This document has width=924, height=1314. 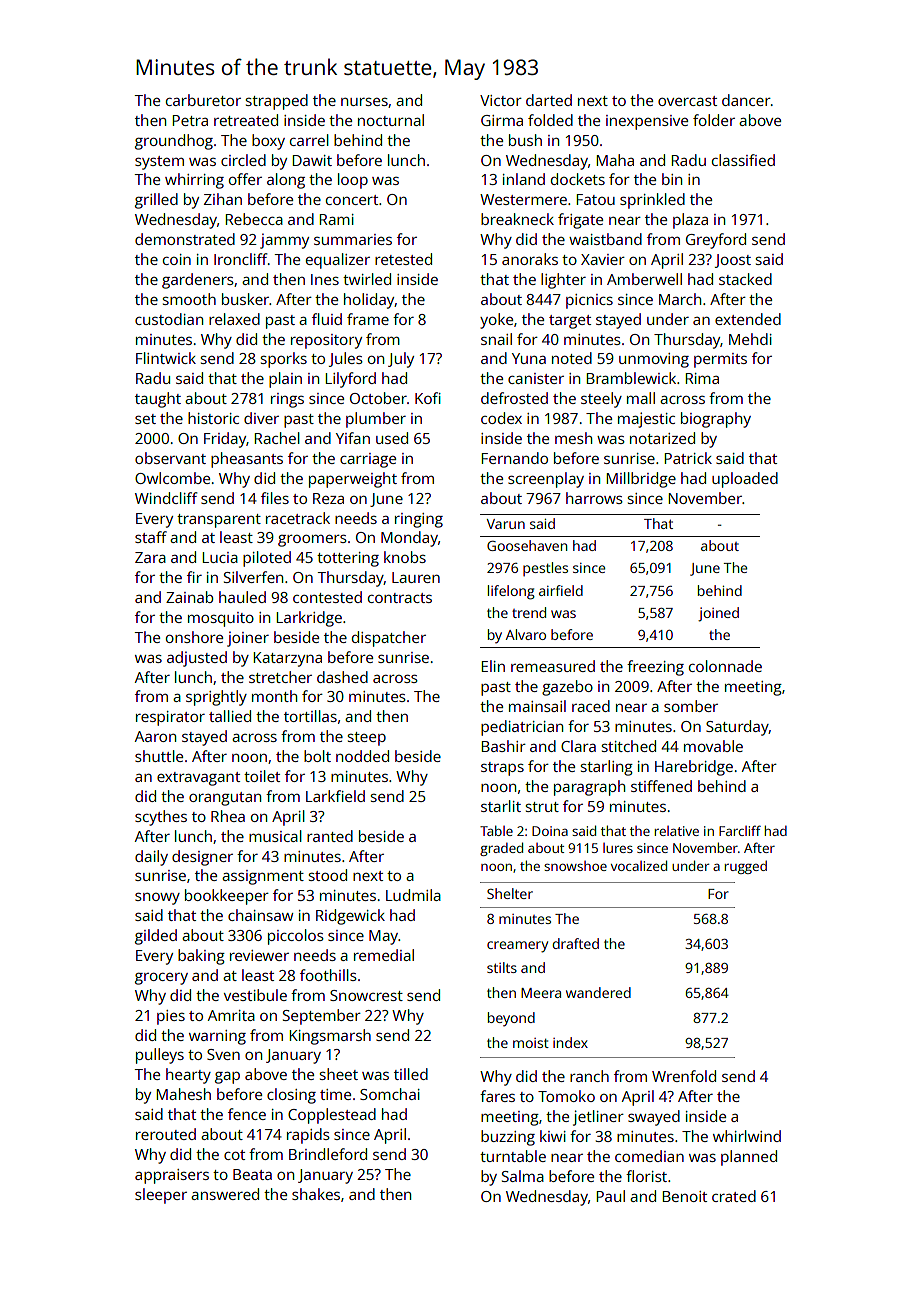 What do you see at coordinates (737, 728) in the document?
I see `Saturday` at bounding box center [737, 728].
